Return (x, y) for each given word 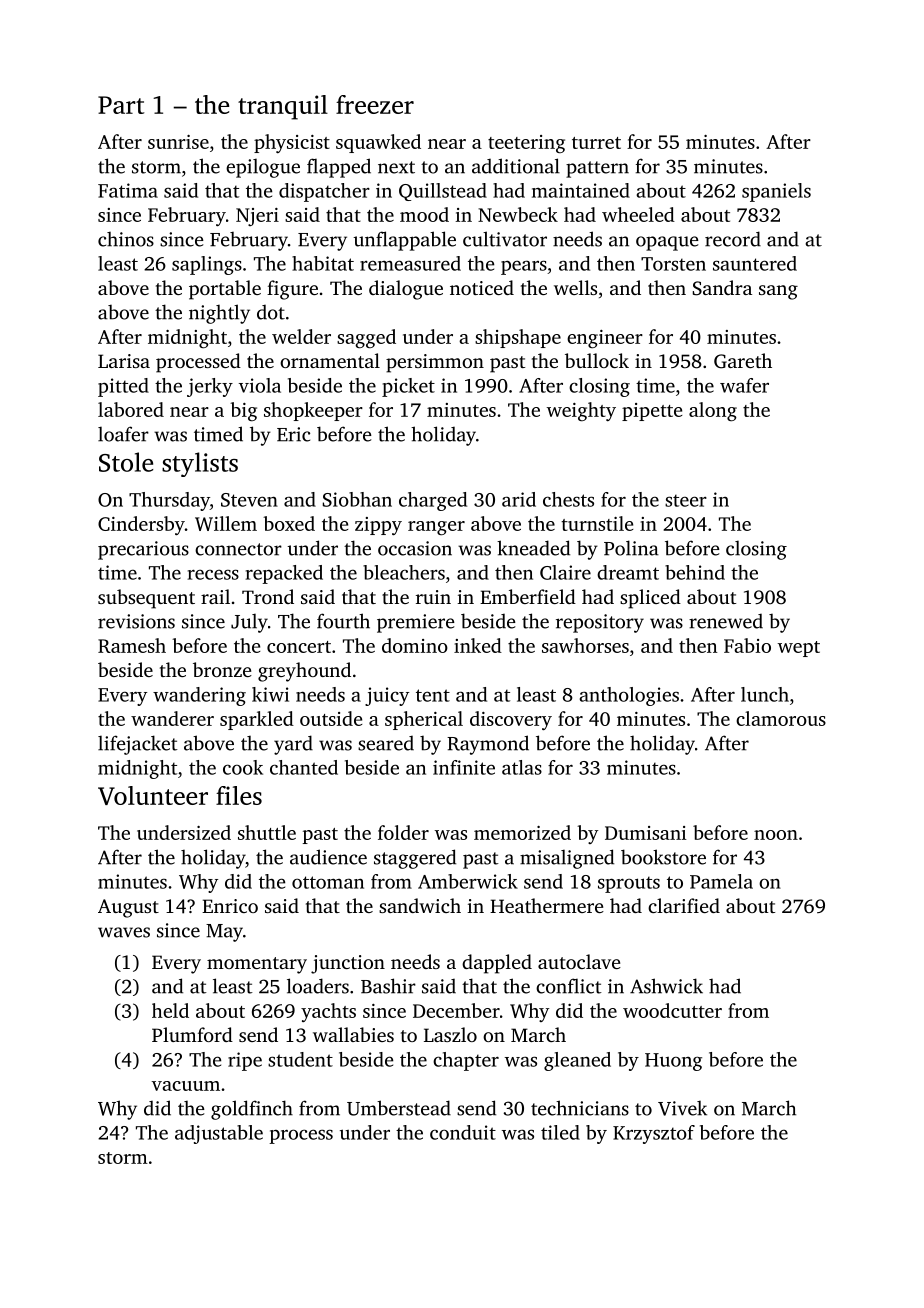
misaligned (567, 859)
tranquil (283, 107)
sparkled (257, 720)
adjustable (219, 1134)
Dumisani (645, 833)
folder (403, 832)
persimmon (435, 363)
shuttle (267, 832)
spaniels (776, 192)
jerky (210, 387)
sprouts (629, 884)
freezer (375, 104)
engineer (605, 339)
